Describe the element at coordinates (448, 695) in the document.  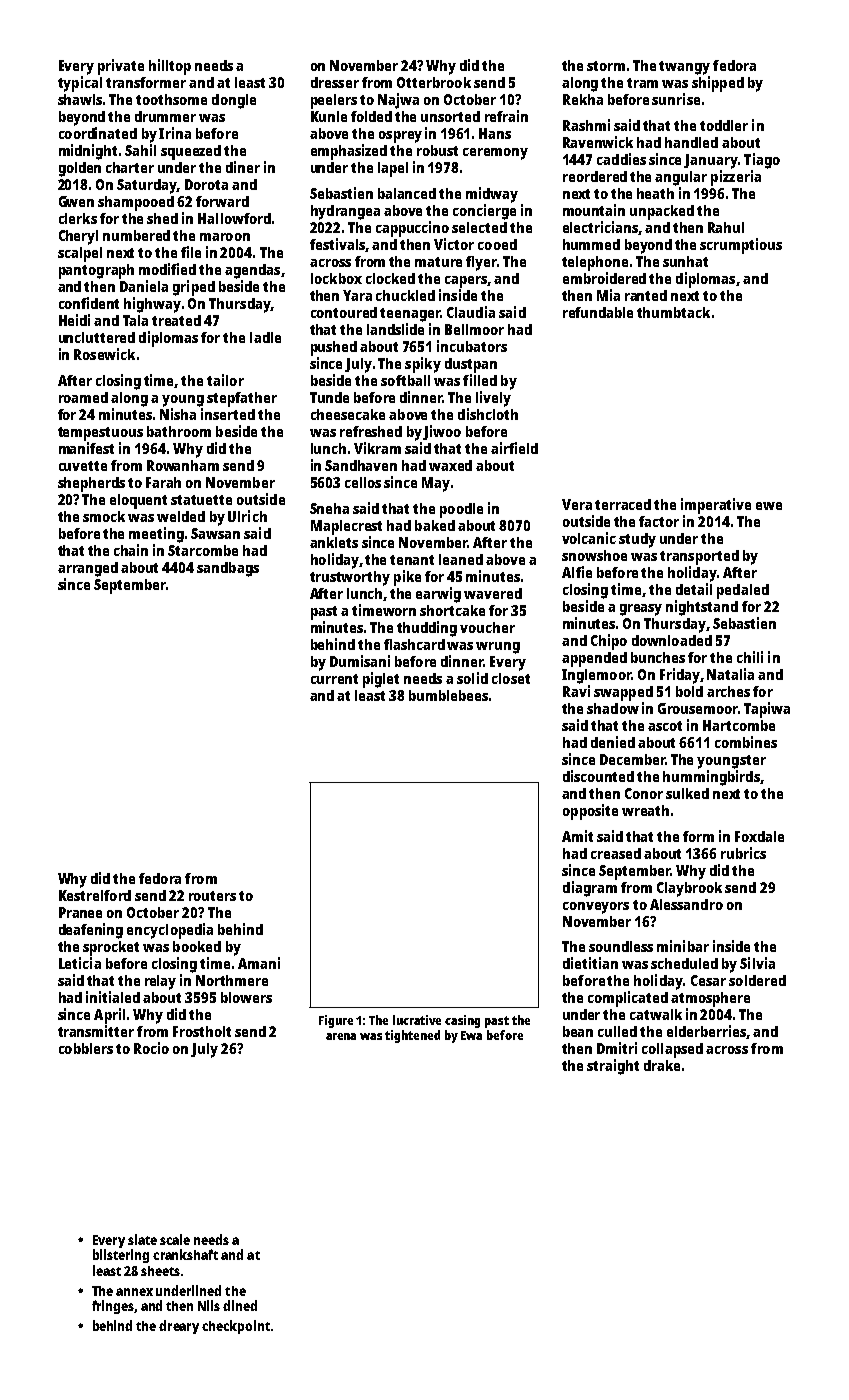
I see `bumblebees` at that location.
